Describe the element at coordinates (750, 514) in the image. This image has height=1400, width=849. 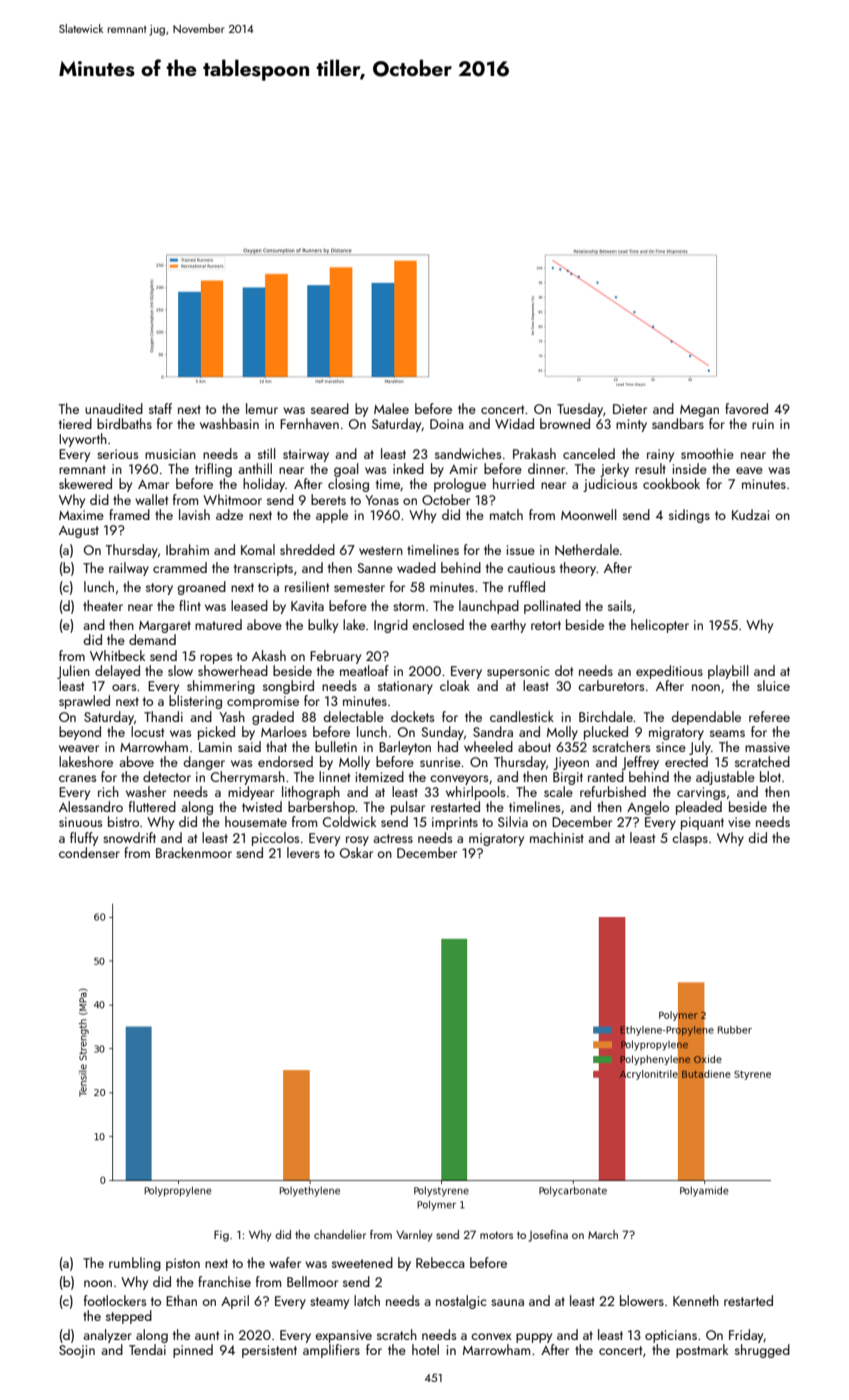
I see `Kudzai` at that location.
